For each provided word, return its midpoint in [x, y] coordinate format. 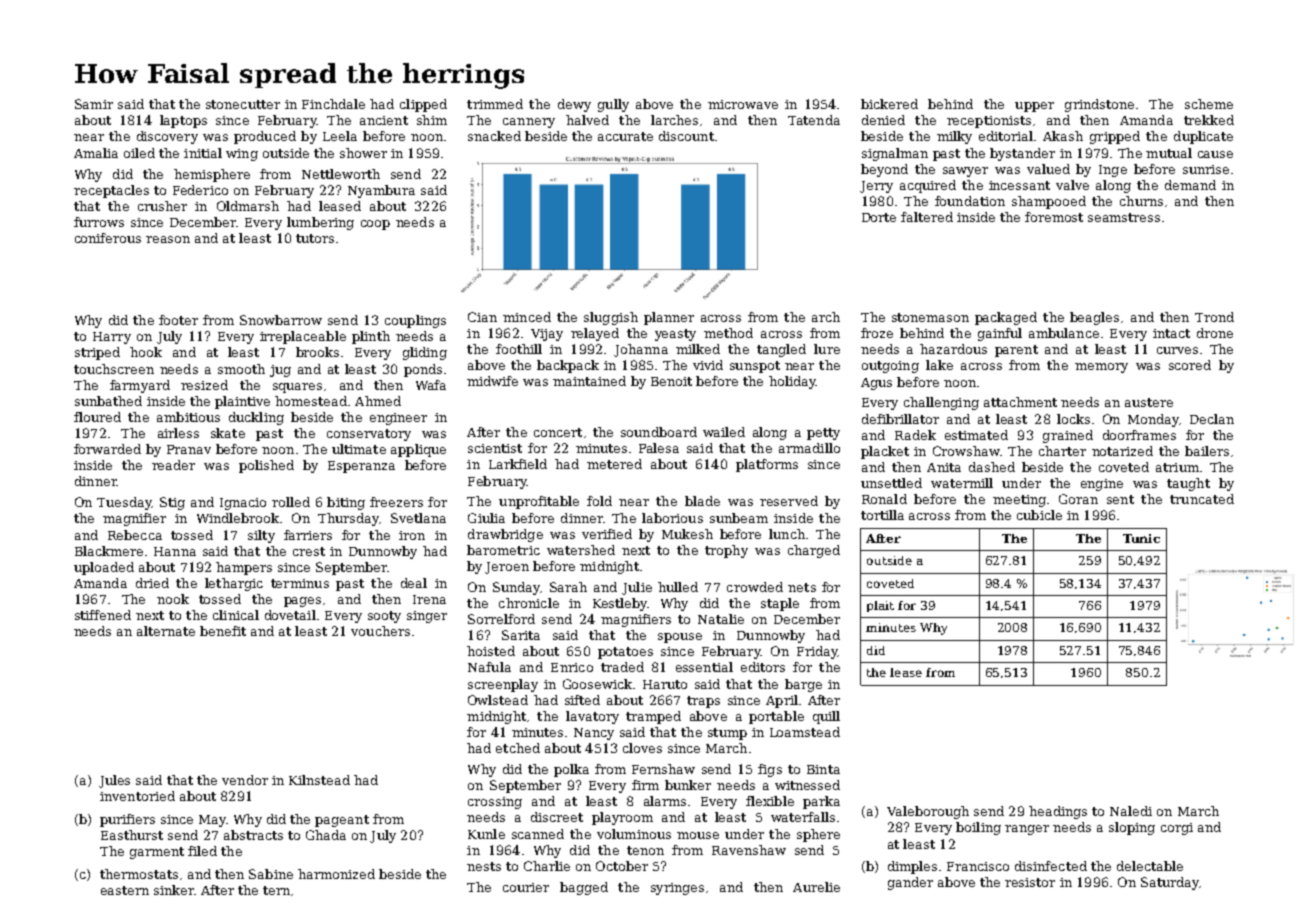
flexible [770, 801]
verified [607, 534]
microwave [743, 104]
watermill [962, 483]
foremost [1054, 217]
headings [1058, 812]
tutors [315, 238]
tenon [645, 850]
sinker [174, 890]
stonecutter [243, 104]
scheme [1209, 104]
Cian [482, 317]
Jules [114, 781]
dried [152, 583]
